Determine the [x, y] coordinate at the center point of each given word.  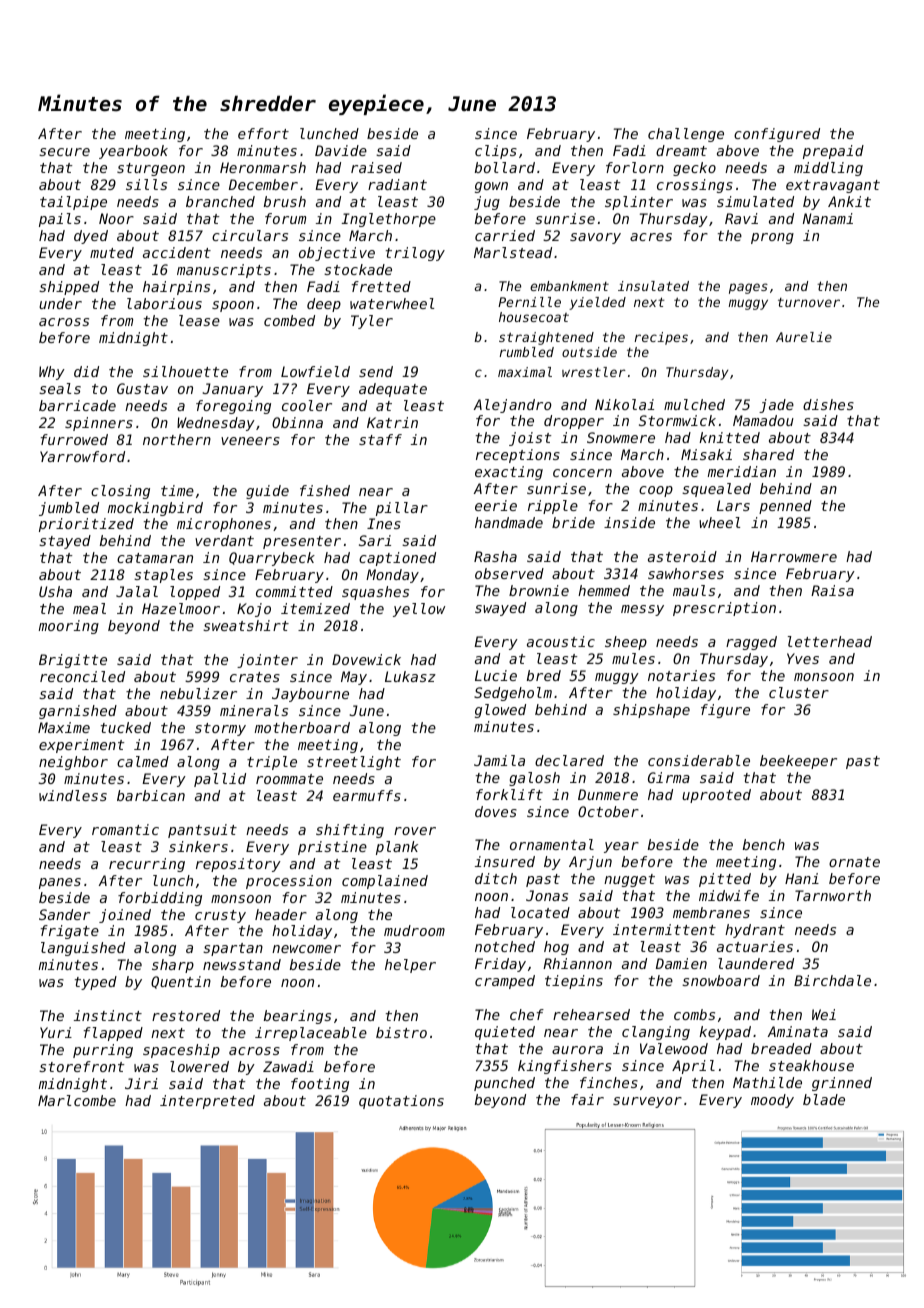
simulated [755, 201]
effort [263, 133]
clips [496, 152]
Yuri [56, 1032]
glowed [500, 711]
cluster [799, 692]
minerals [254, 710]
